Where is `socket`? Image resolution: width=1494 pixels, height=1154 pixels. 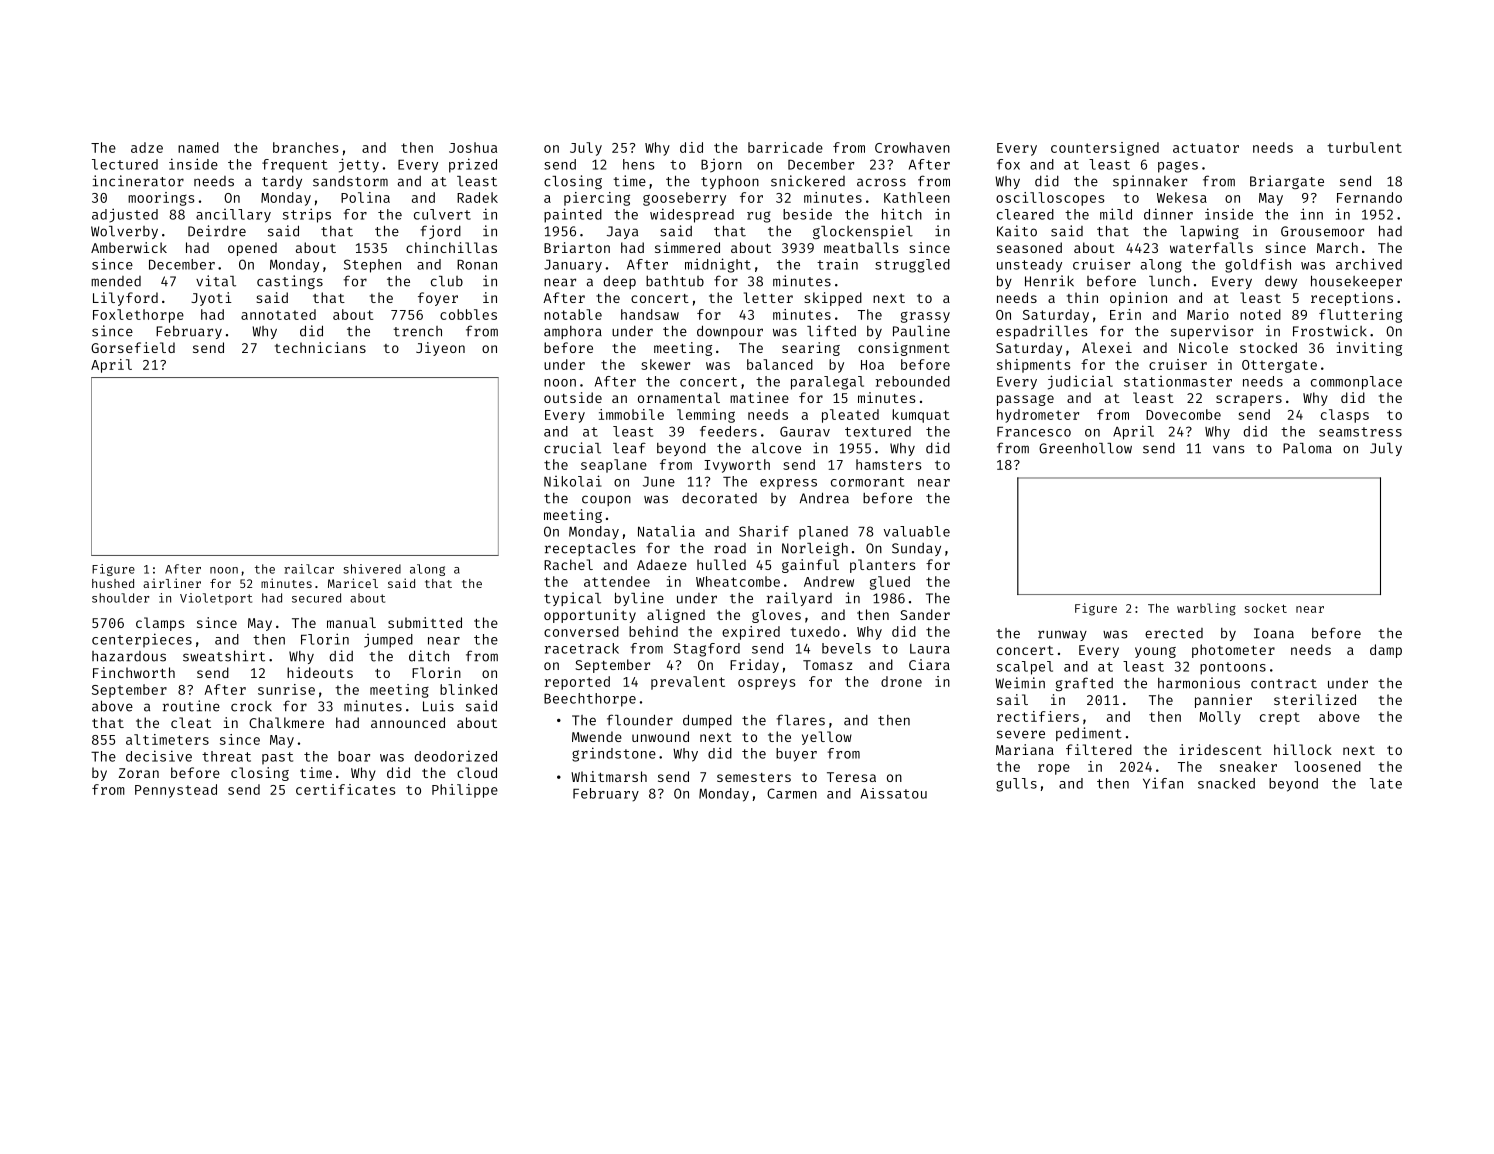 socket is located at coordinates (1266, 608).
